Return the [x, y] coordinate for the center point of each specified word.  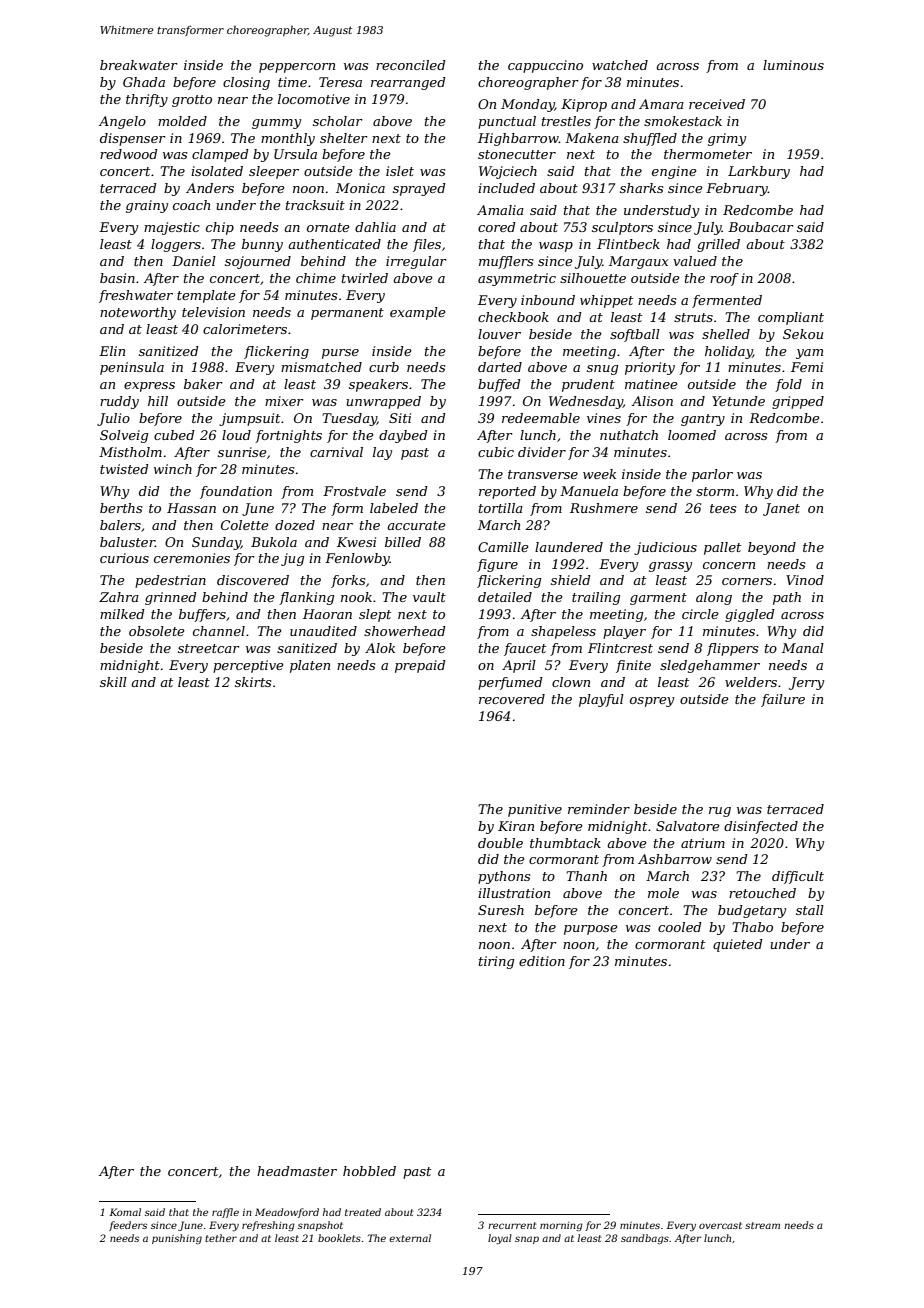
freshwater [136, 296]
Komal [125, 1212]
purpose [591, 930]
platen [310, 666]
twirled [365, 278]
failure [783, 700]
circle [700, 614]
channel [219, 631]
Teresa [340, 82]
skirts [253, 682]
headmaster [297, 1171]
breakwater [139, 65]
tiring [496, 962]
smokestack [683, 121]
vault [429, 597]
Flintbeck [628, 244]
